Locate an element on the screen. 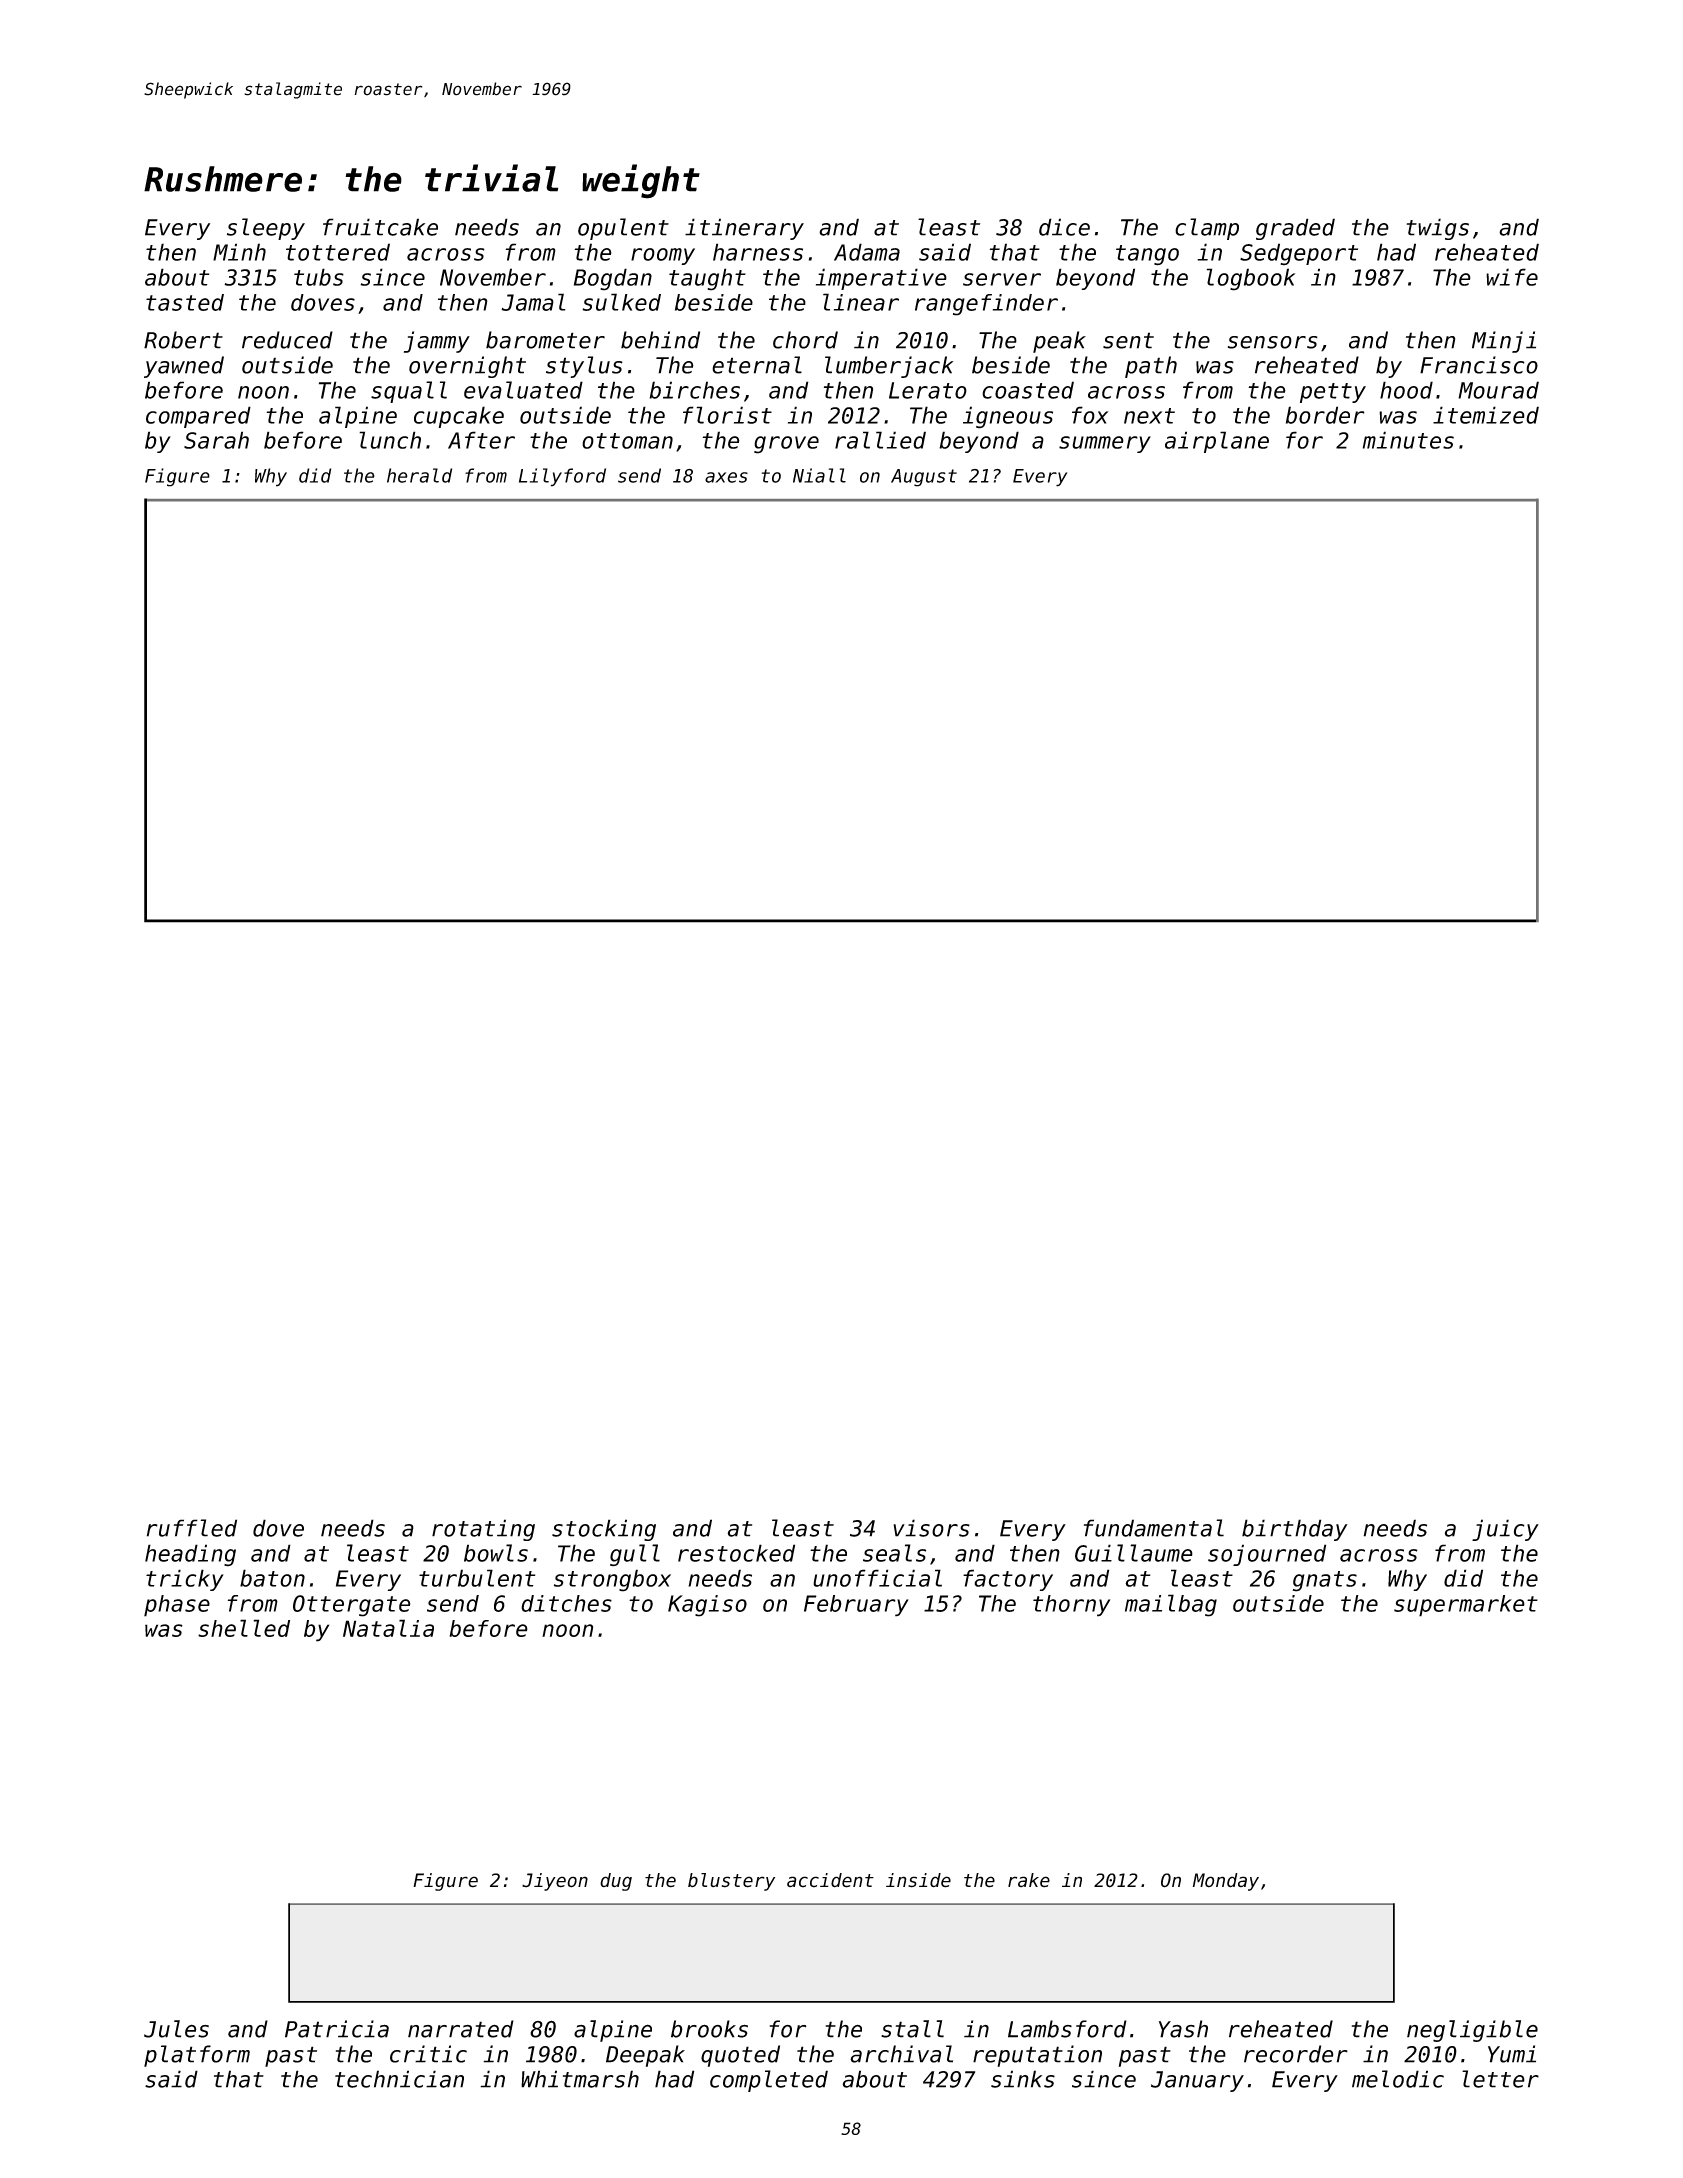  fundamental is located at coordinates (1154, 1528).
